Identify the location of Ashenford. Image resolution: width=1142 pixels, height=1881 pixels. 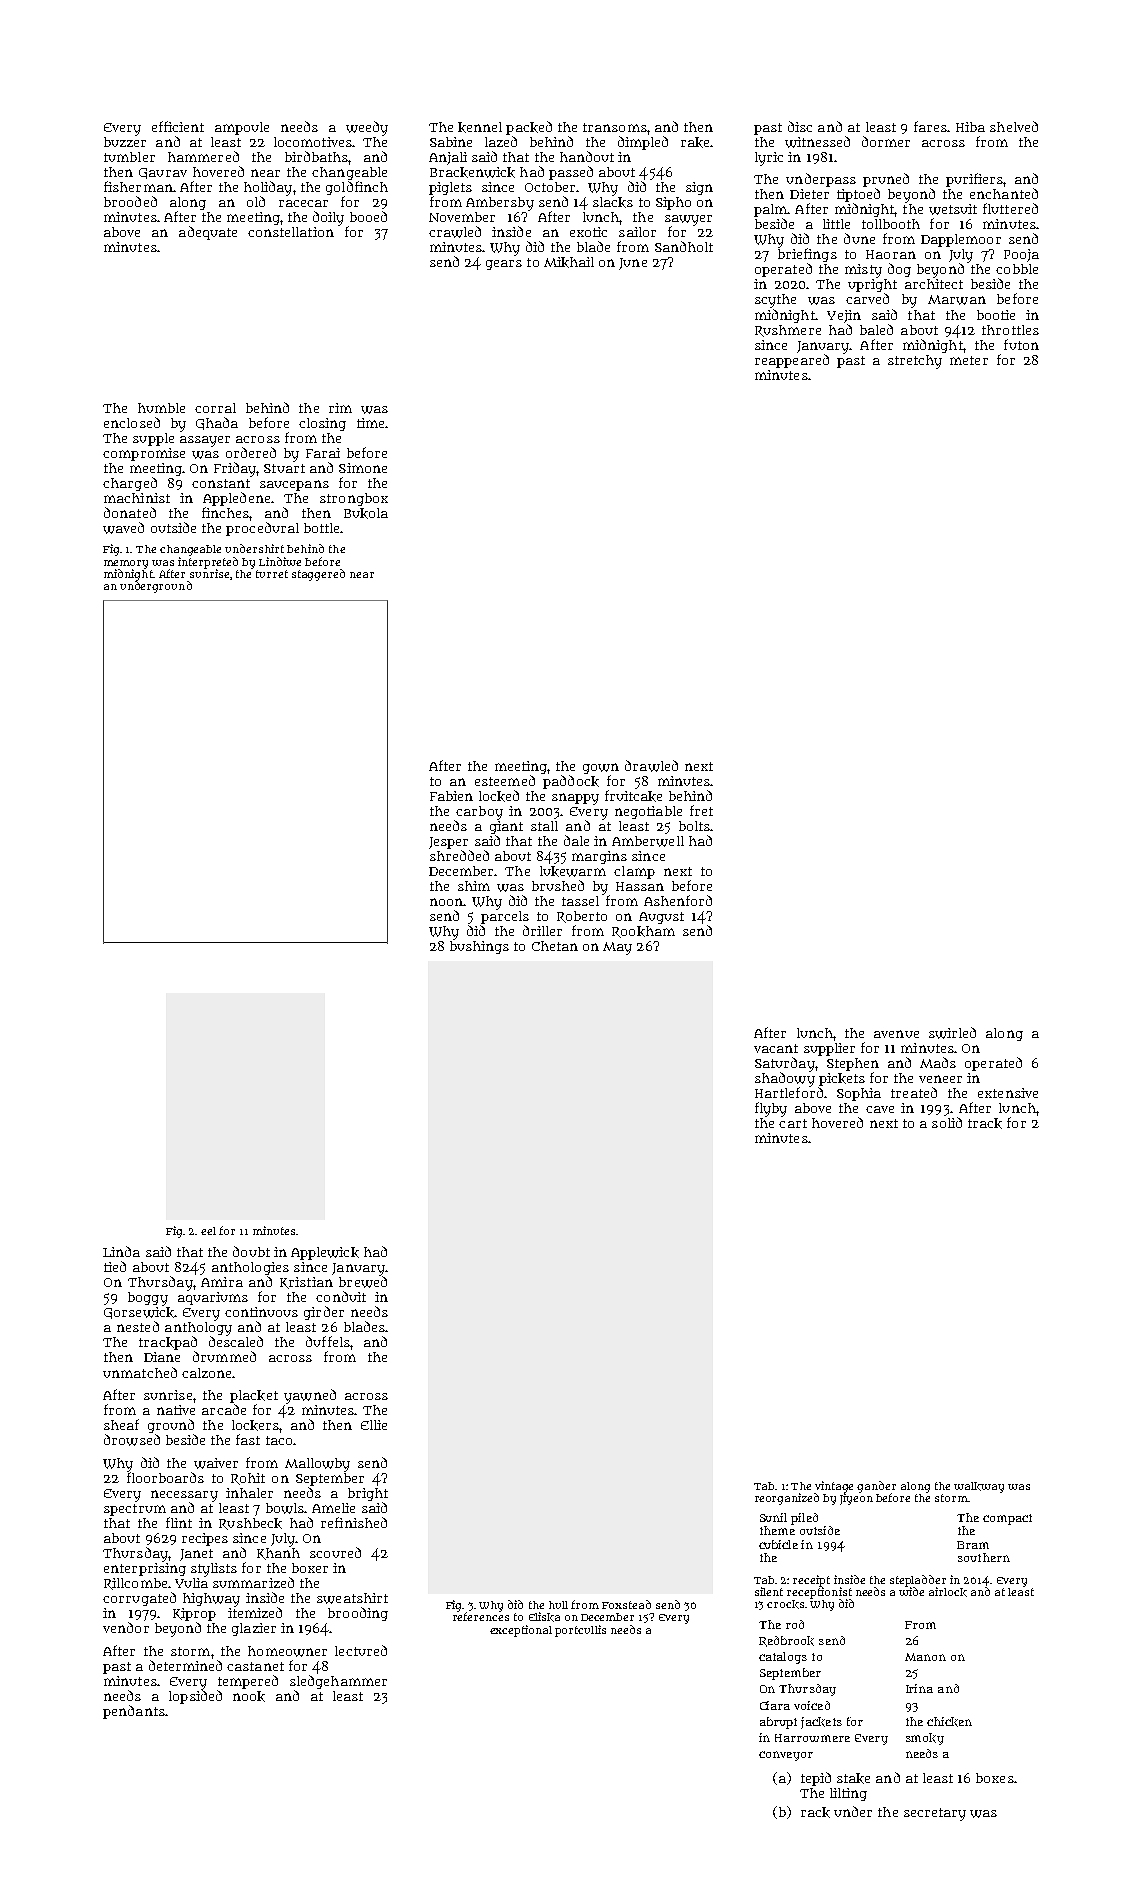
(678, 900).
